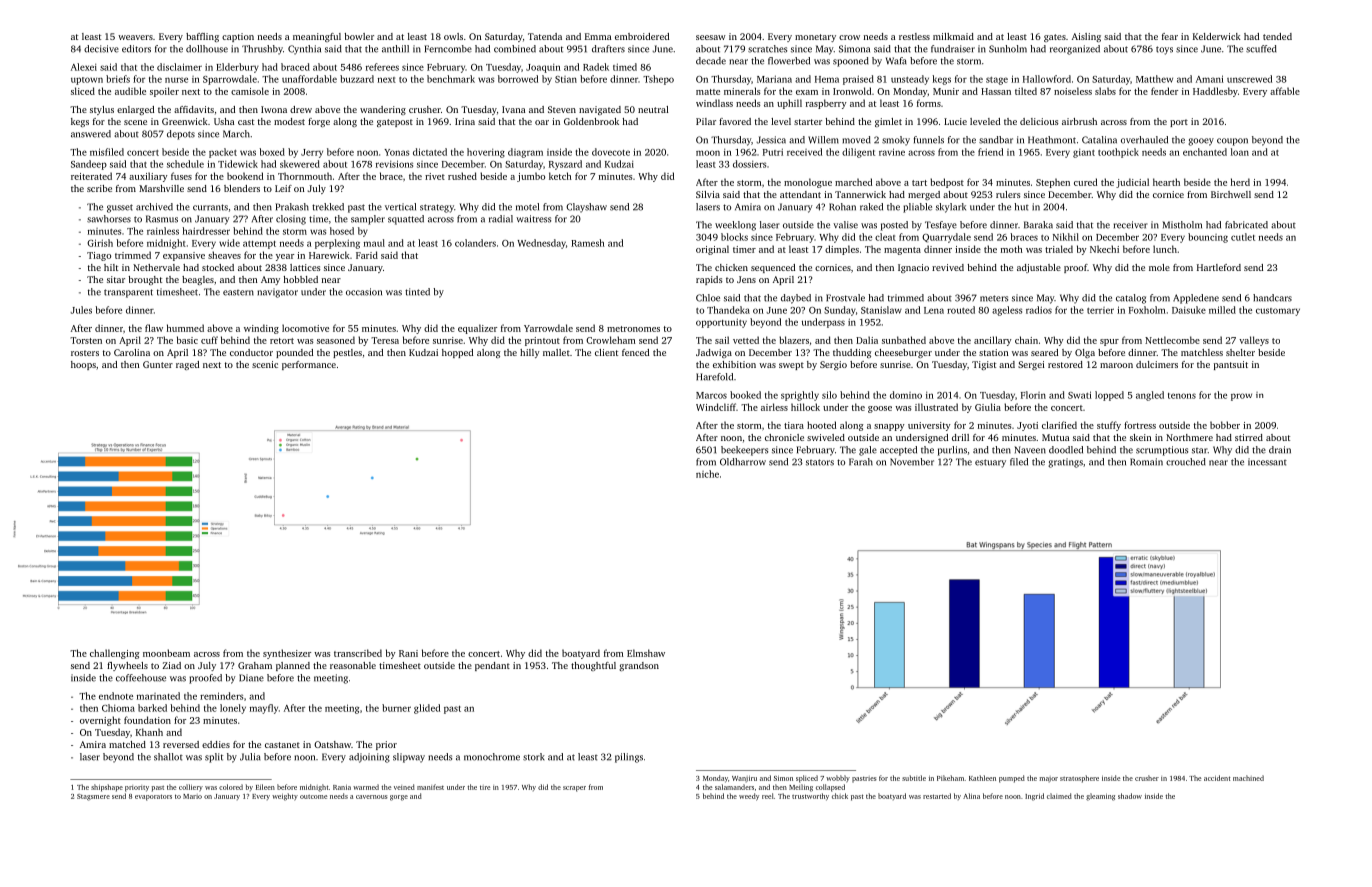  I want to click on Jyoti, so click(1027, 426).
